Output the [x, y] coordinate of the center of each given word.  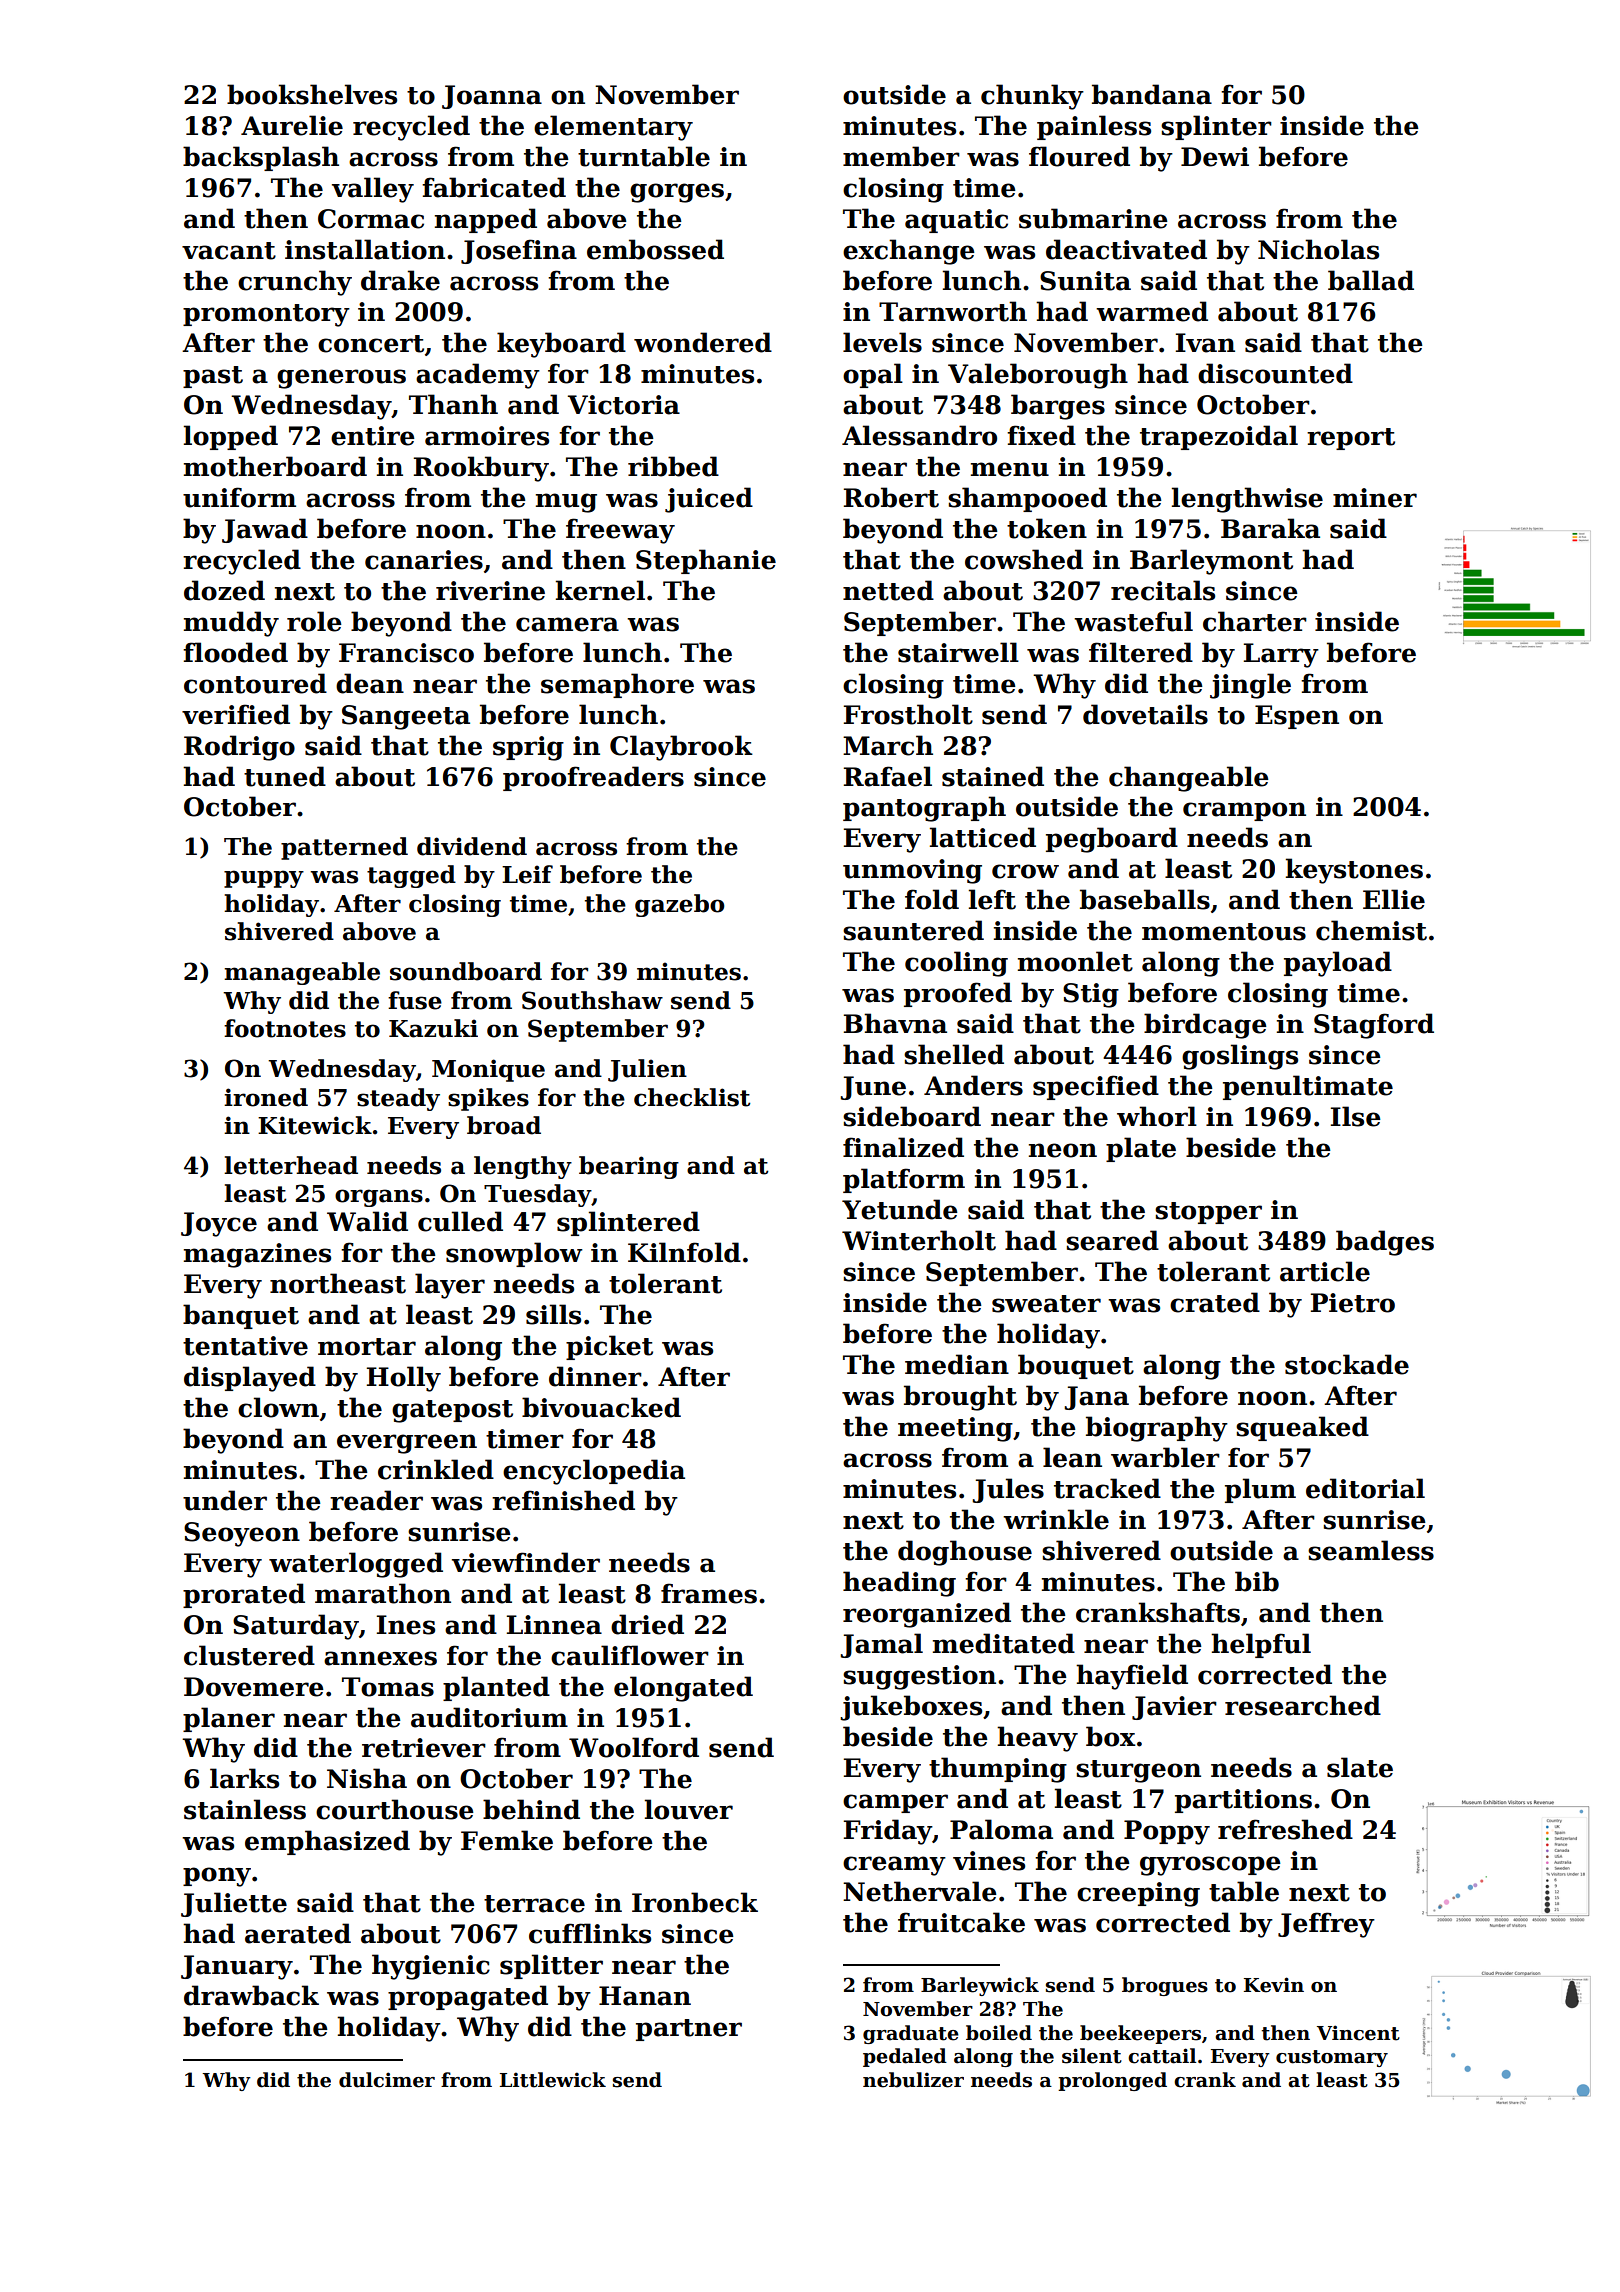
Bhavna [895, 1023]
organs [379, 1198]
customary [1332, 2058]
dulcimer [387, 2080]
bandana [1152, 94]
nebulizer [913, 2080]
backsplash [261, 158]
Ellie [1394, 899]
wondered [703, 342]
